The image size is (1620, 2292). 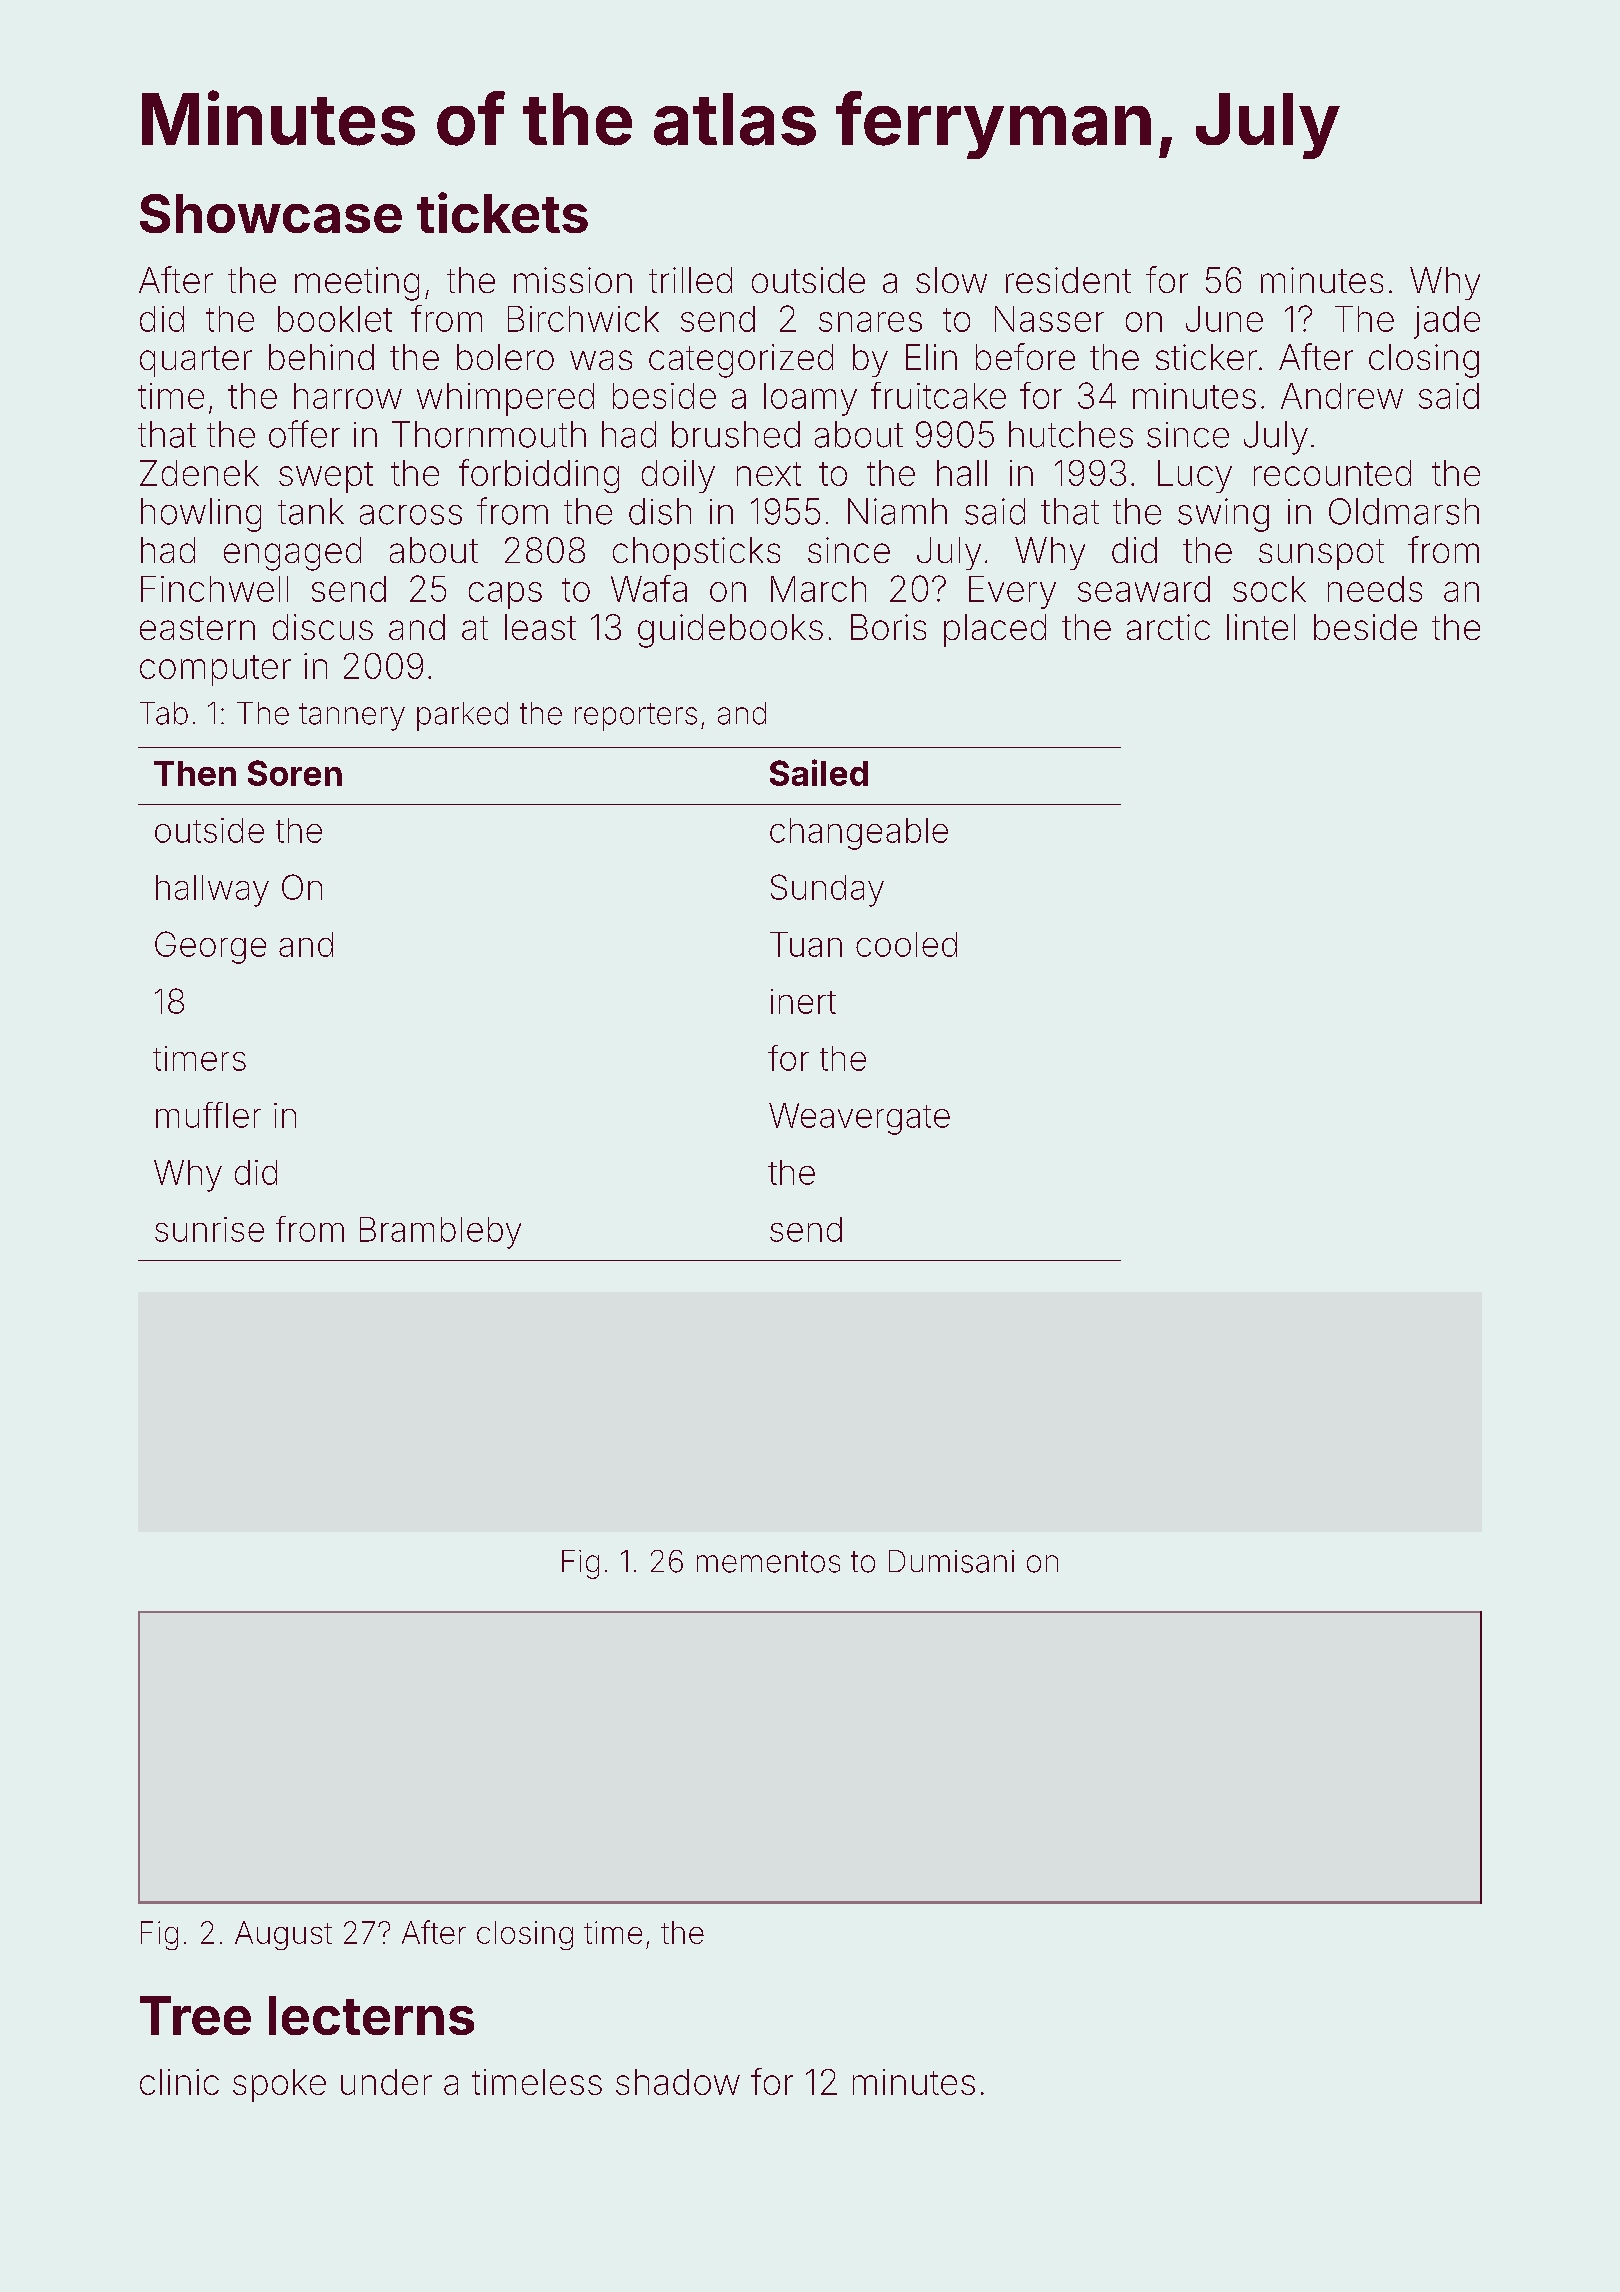 What do you see at coordinates (326, 477) in the page?
I see `swept` at bounding box center [326, 477].
